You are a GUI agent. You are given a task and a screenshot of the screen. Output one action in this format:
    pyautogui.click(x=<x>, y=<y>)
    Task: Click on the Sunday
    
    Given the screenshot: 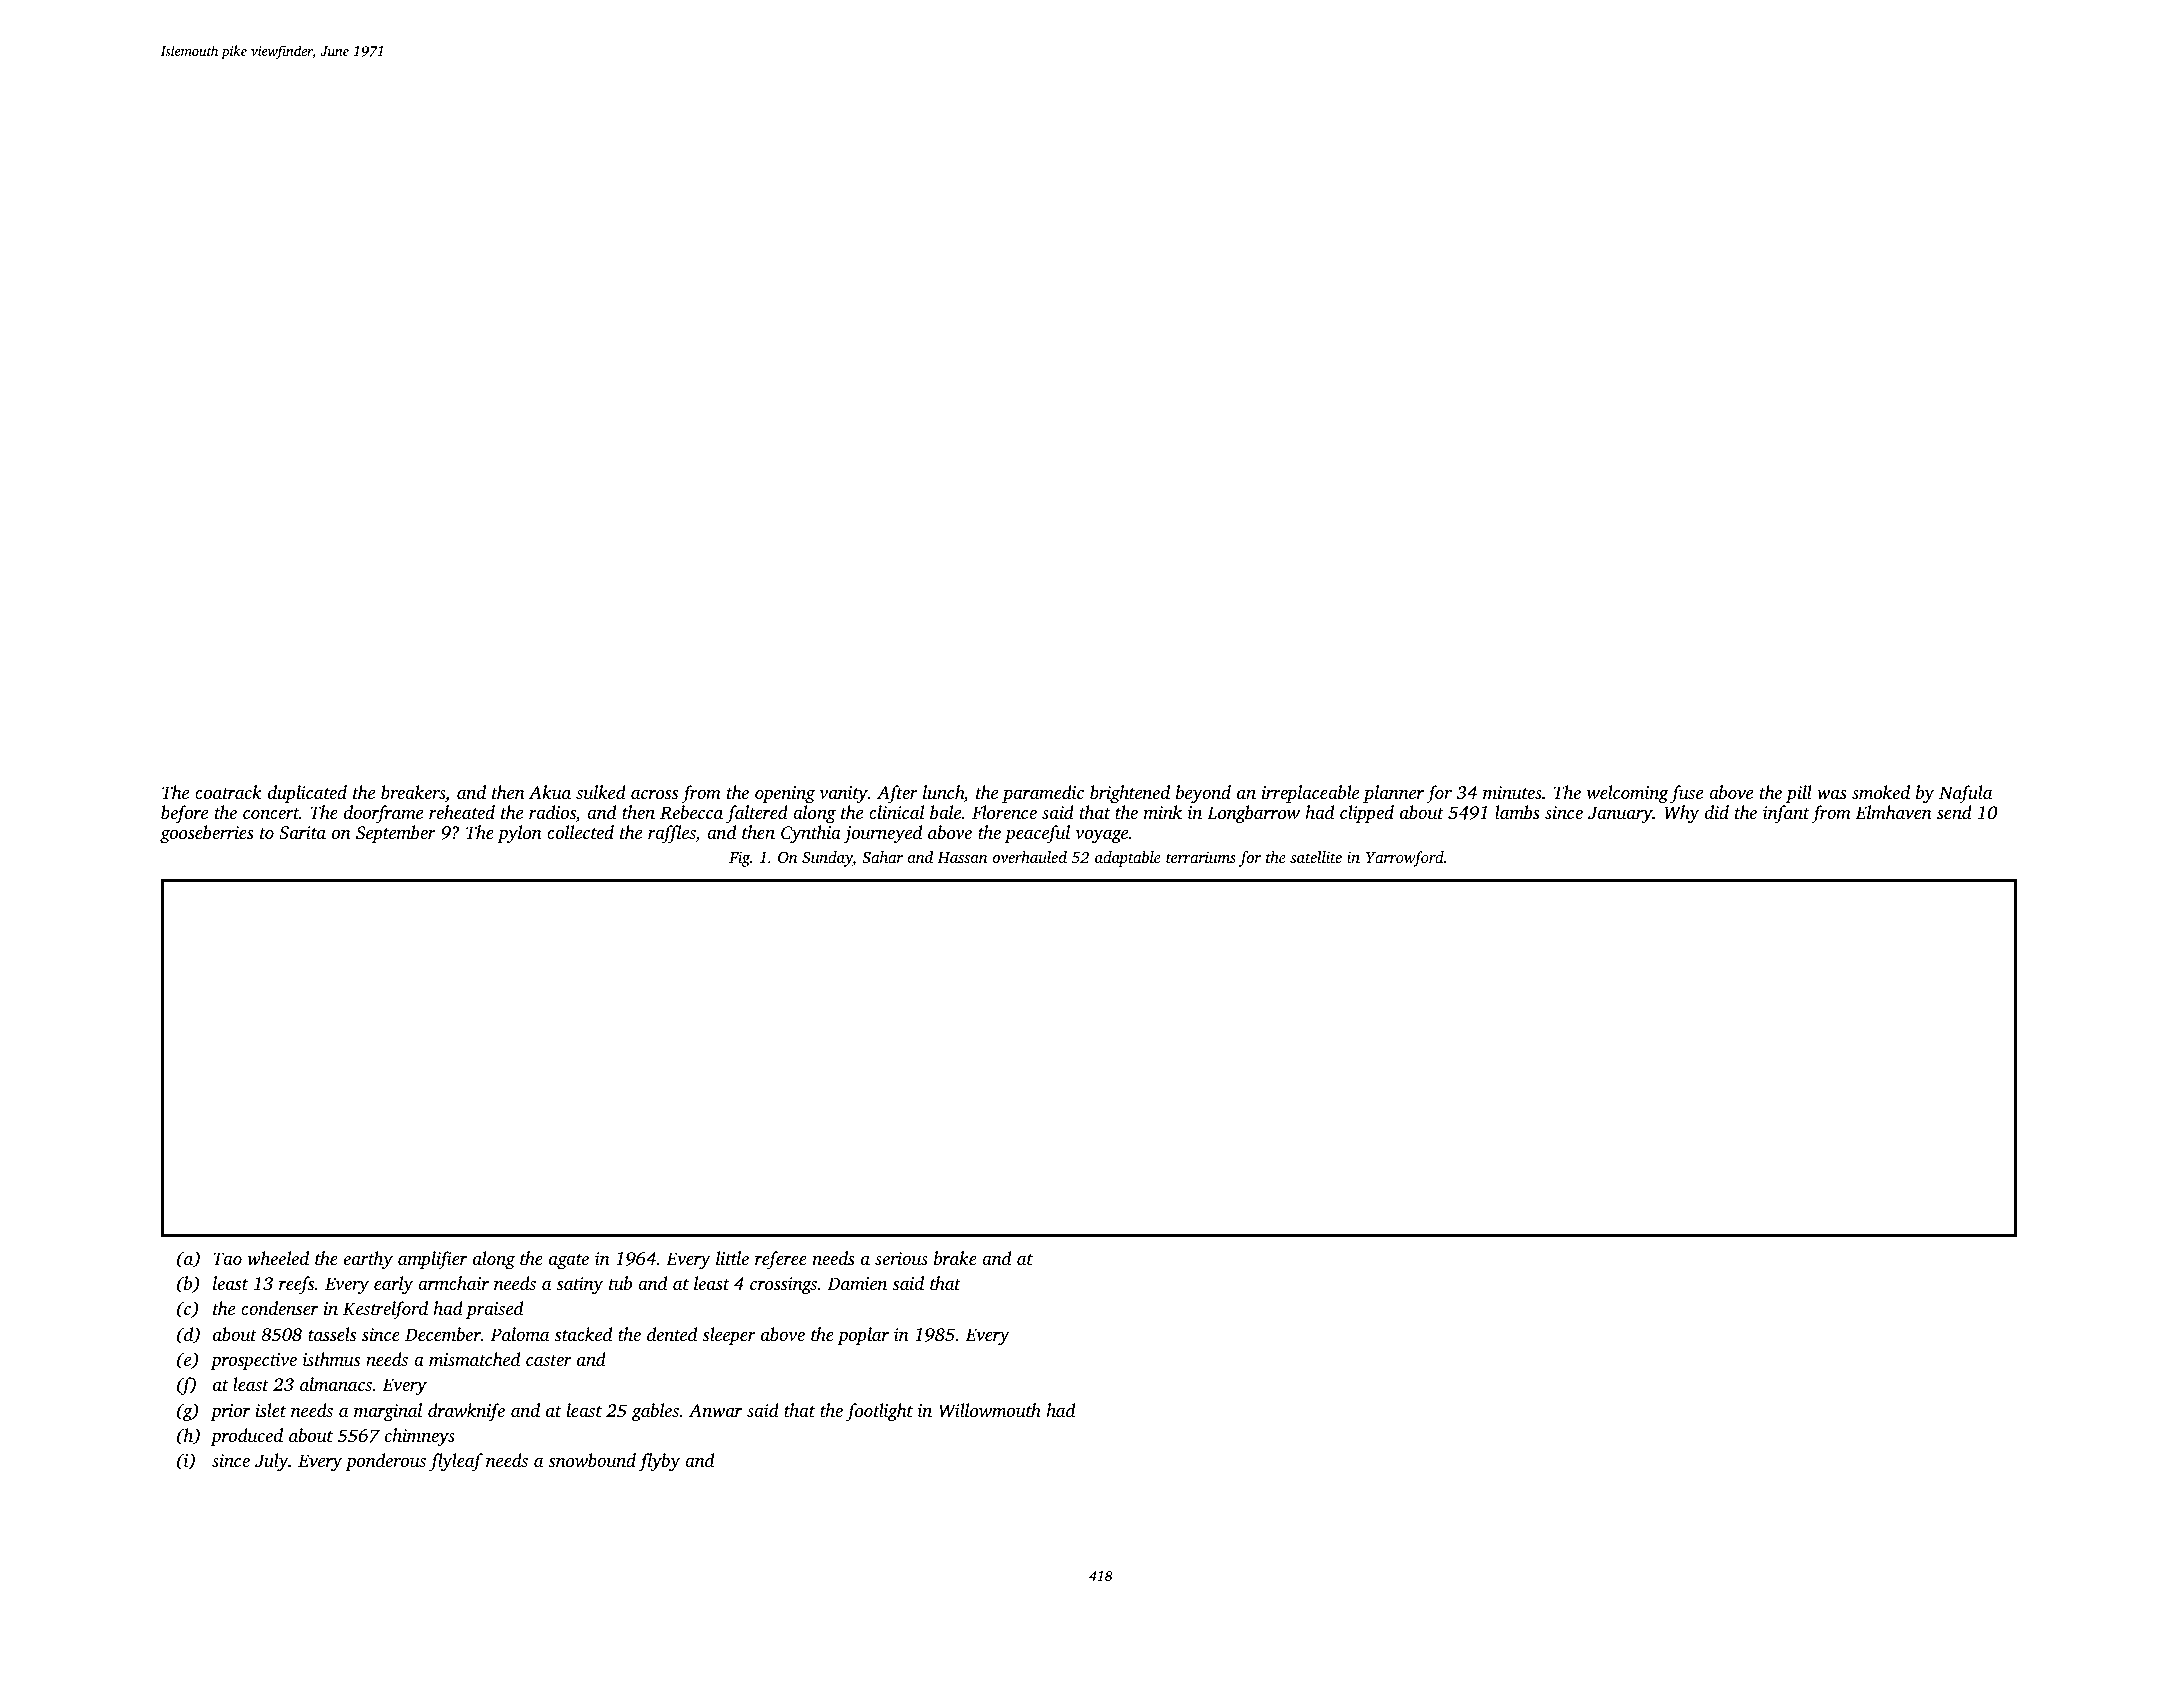 What is the action you would take?
    pyautogui.click(x=827, y=859)
